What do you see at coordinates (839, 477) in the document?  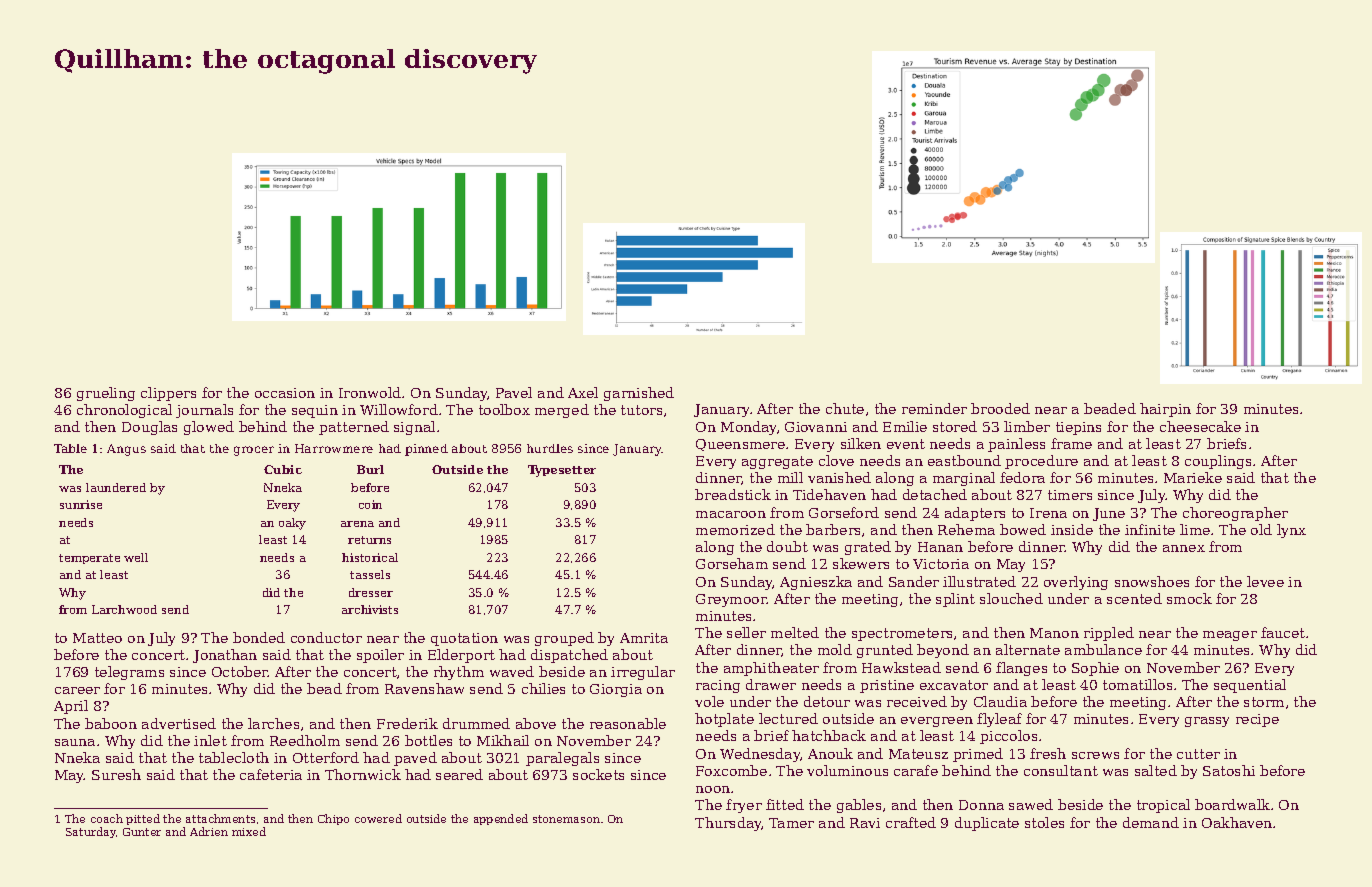 I see `vanished` at bounding box center [839, 477].
